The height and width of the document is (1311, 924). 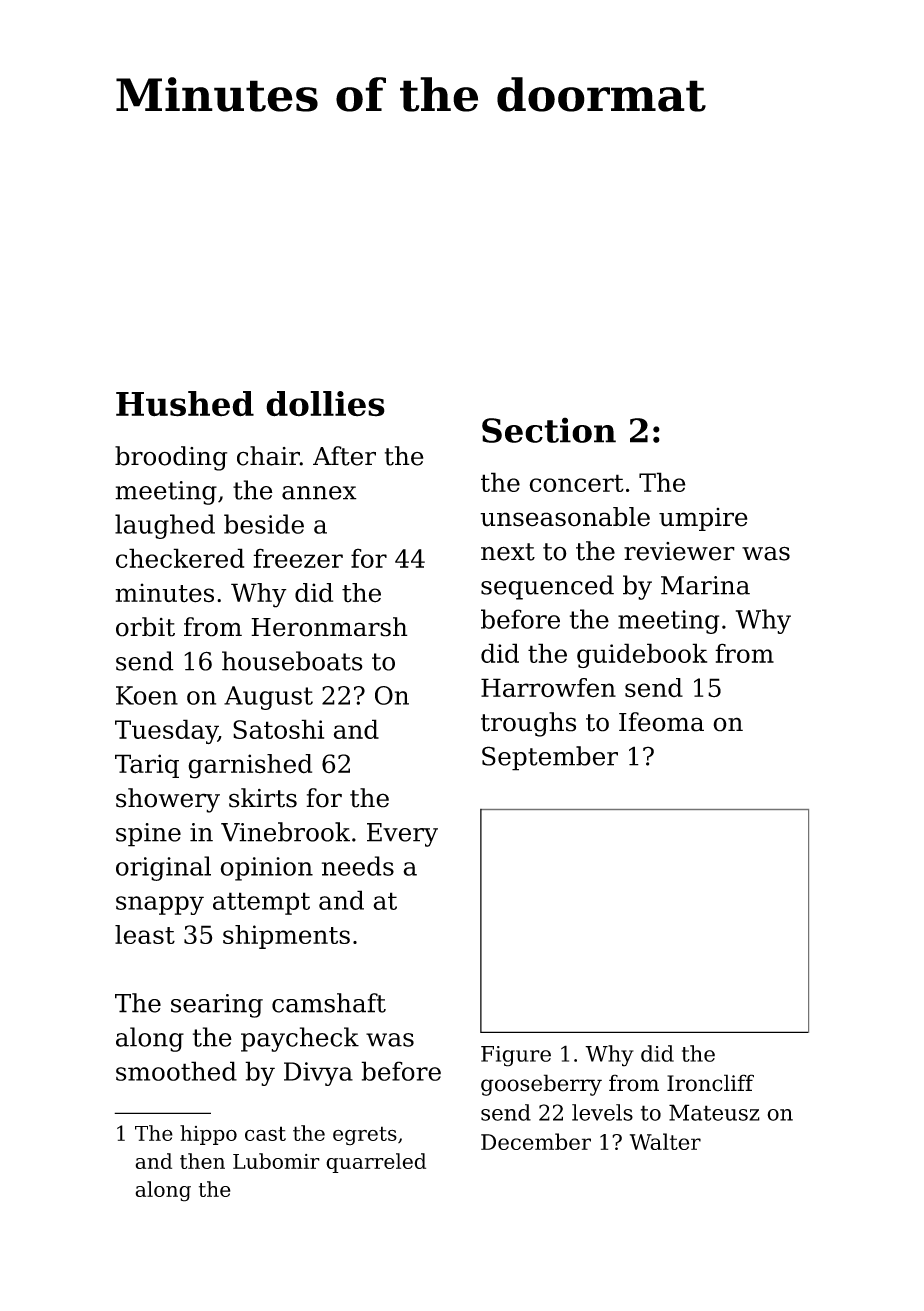 What do you see at coordinates (165, 526) in the document?
I see `laughed` at bounding box center [165, 526].
